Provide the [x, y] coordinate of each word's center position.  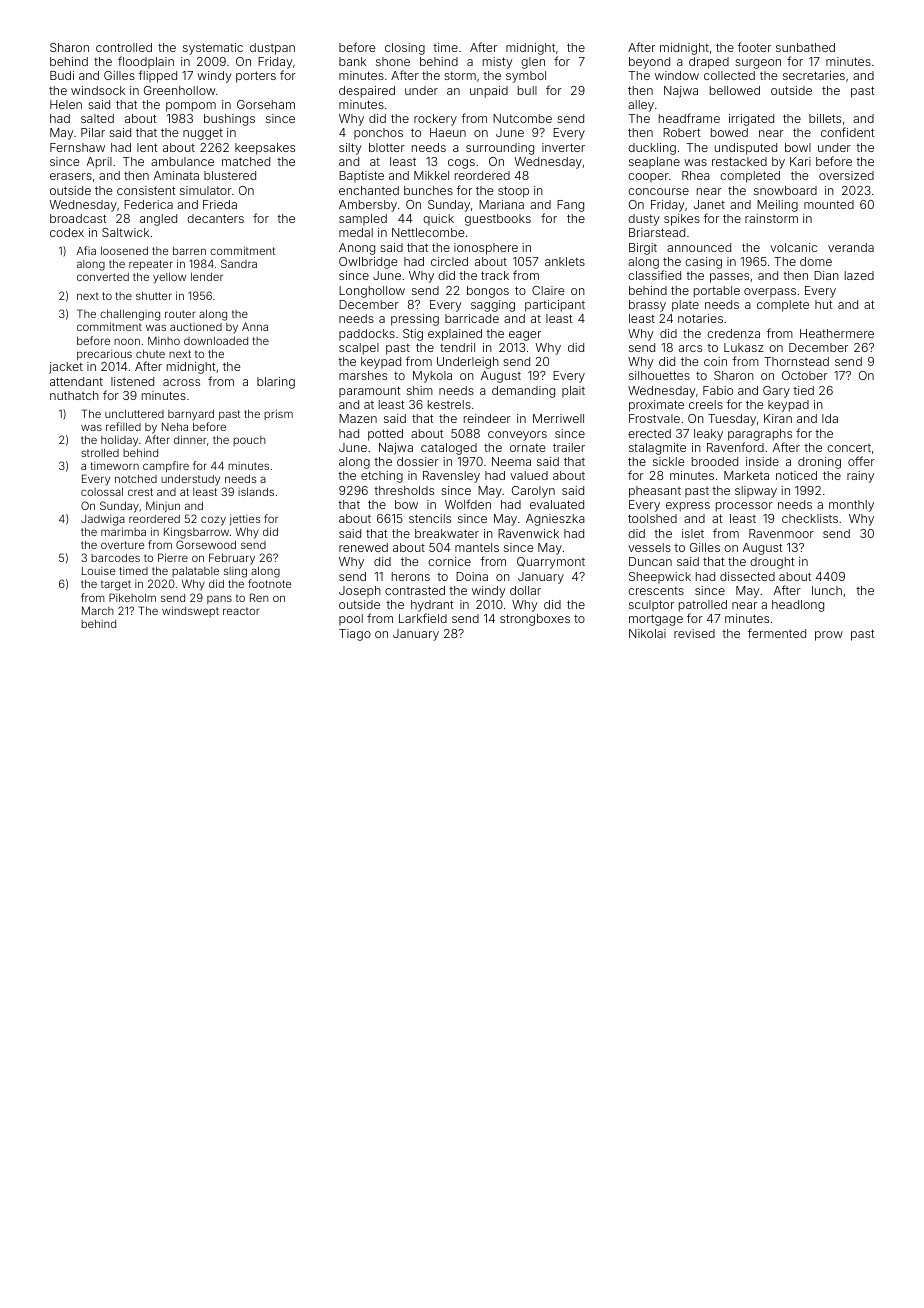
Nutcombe [522, 118]
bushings [229, 120]
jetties [244, 519]
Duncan [650, 561]
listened [132, 381]
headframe [689, 118]
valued [529, 475]
